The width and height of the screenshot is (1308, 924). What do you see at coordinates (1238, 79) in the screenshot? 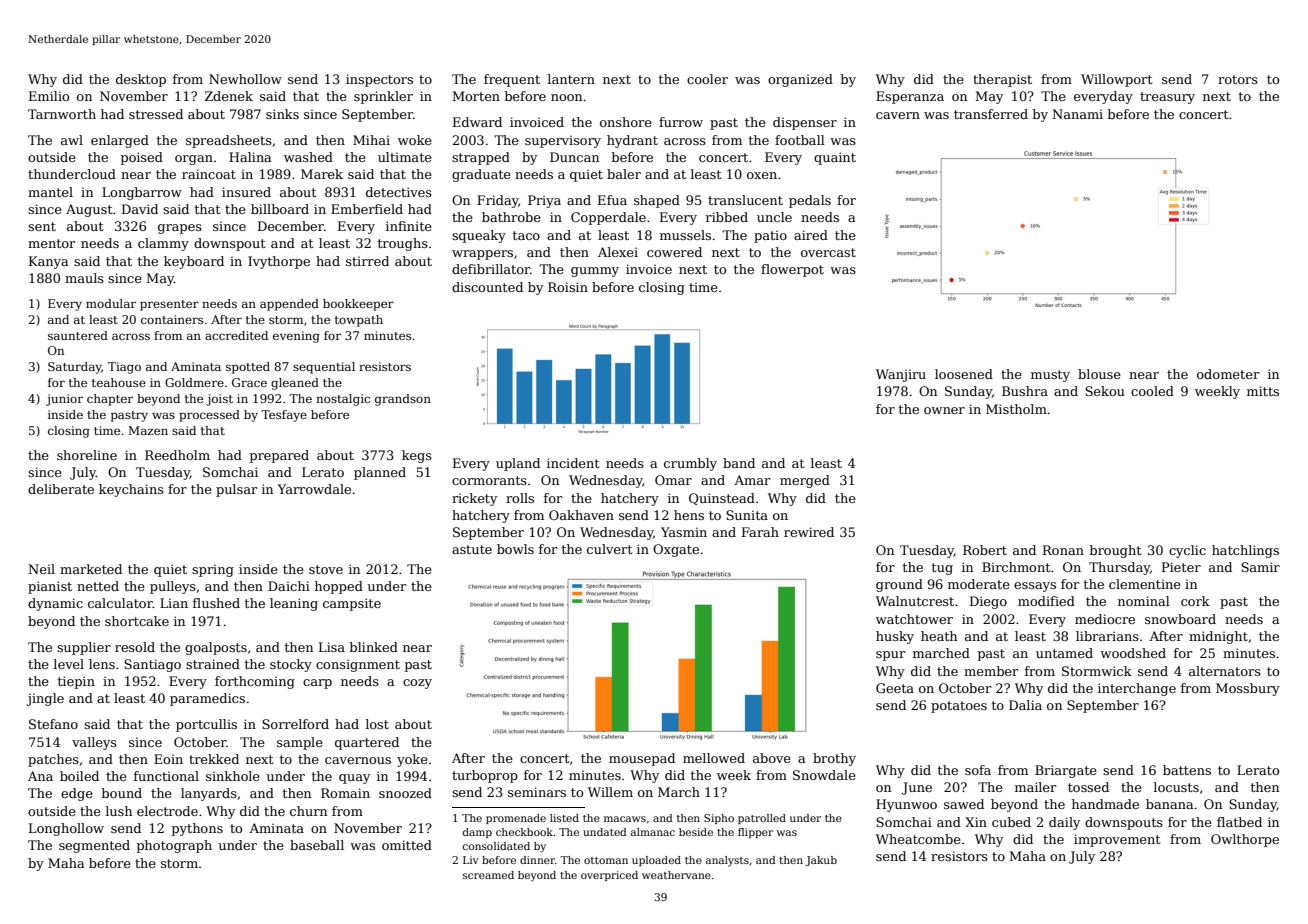
I see `rotors` at bounding box center [1238, 79].
